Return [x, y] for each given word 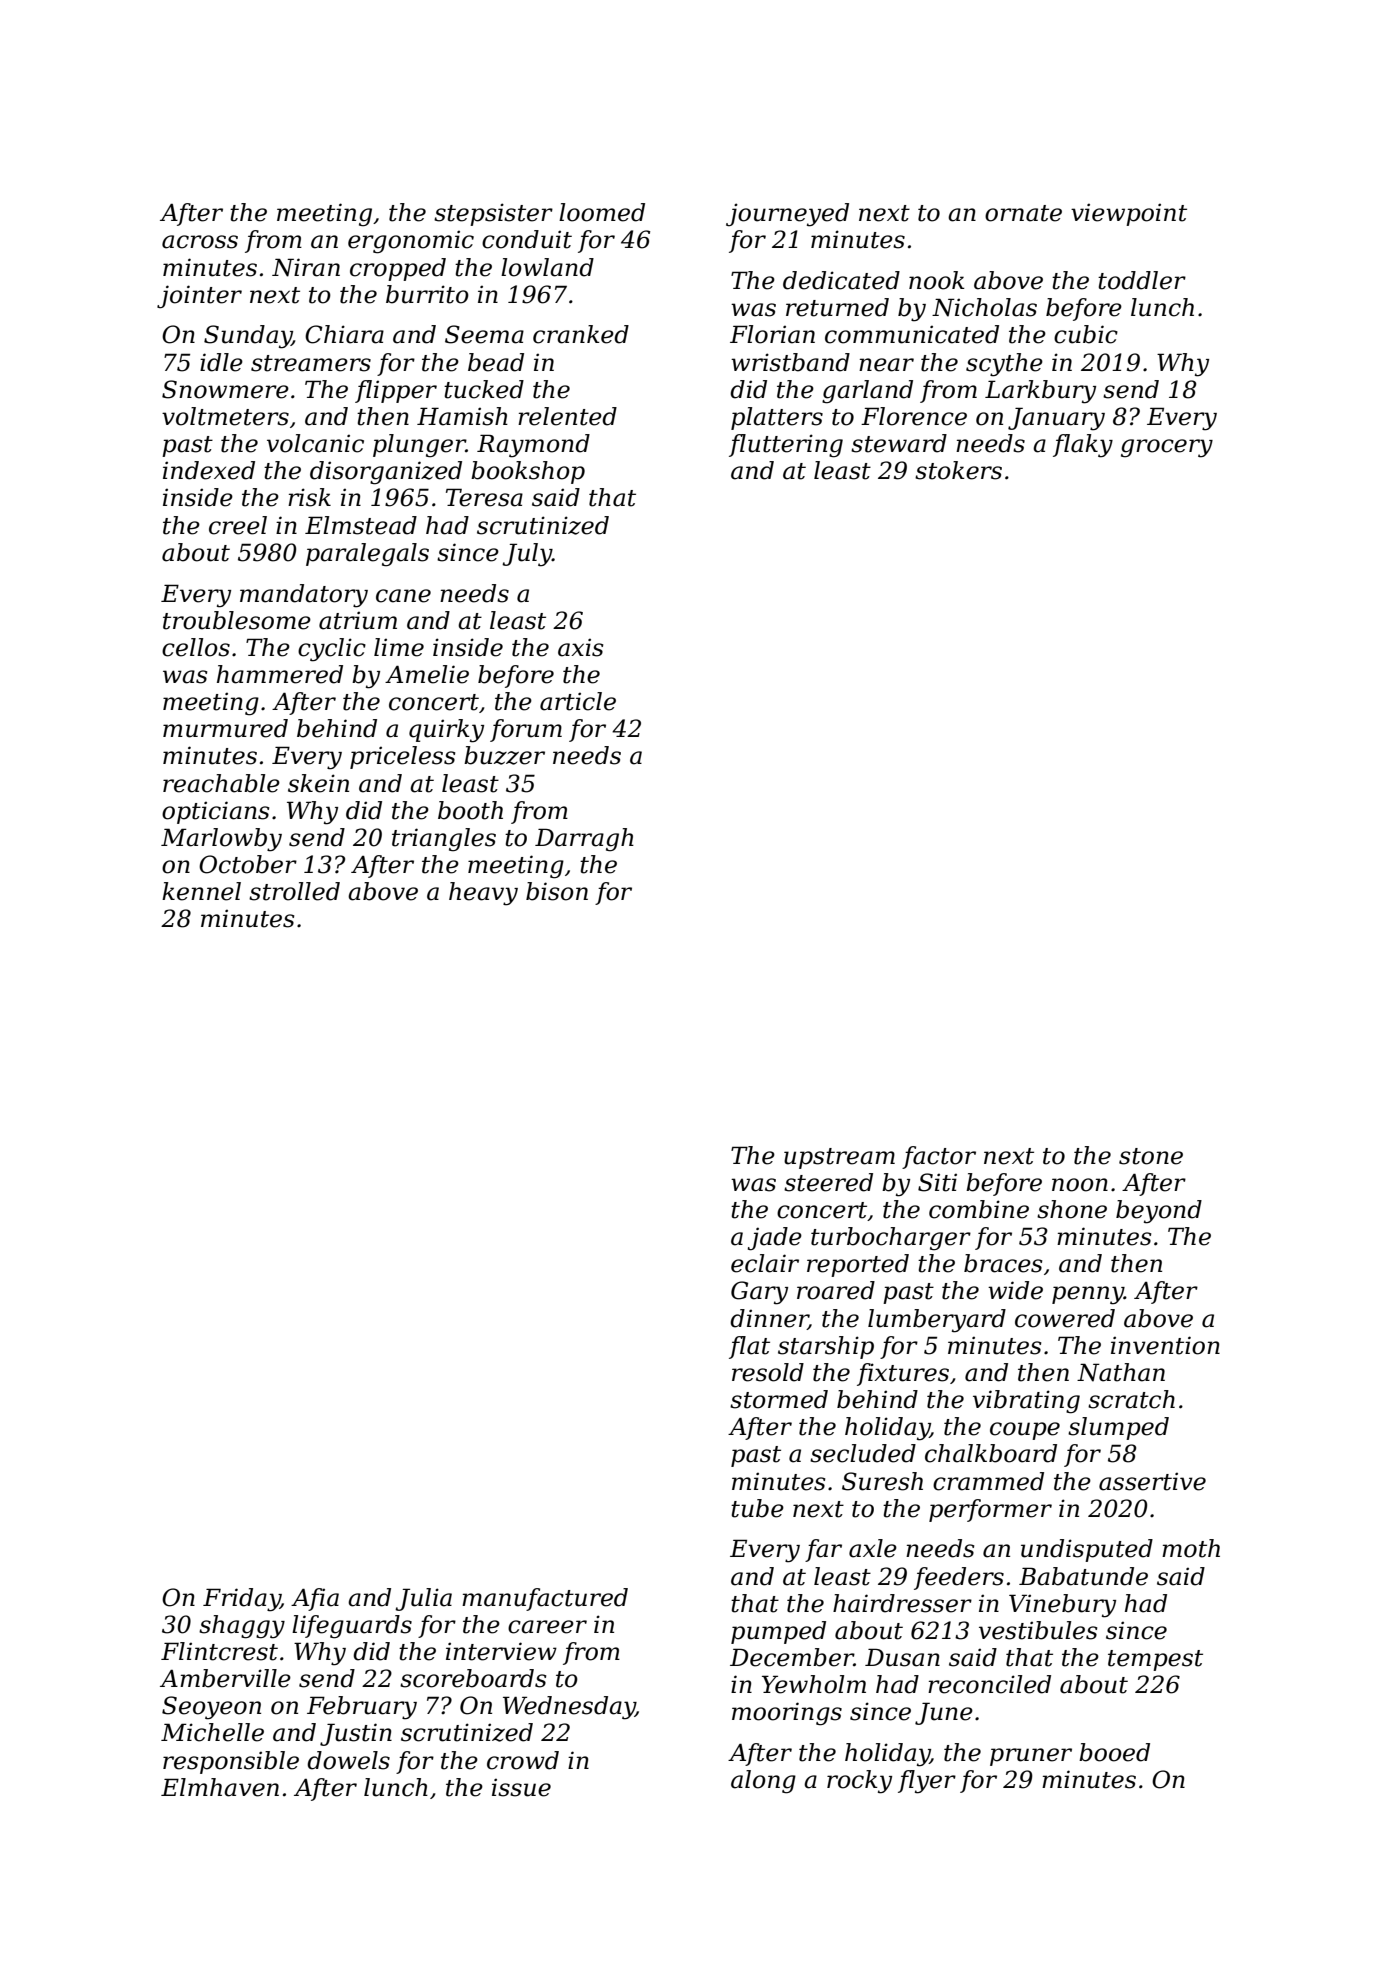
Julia [423, 1599]
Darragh [584, 839]
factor [939, 1157]
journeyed [787, 215]
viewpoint [1129, 214]
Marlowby [221, 840]
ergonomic [411, 242]
